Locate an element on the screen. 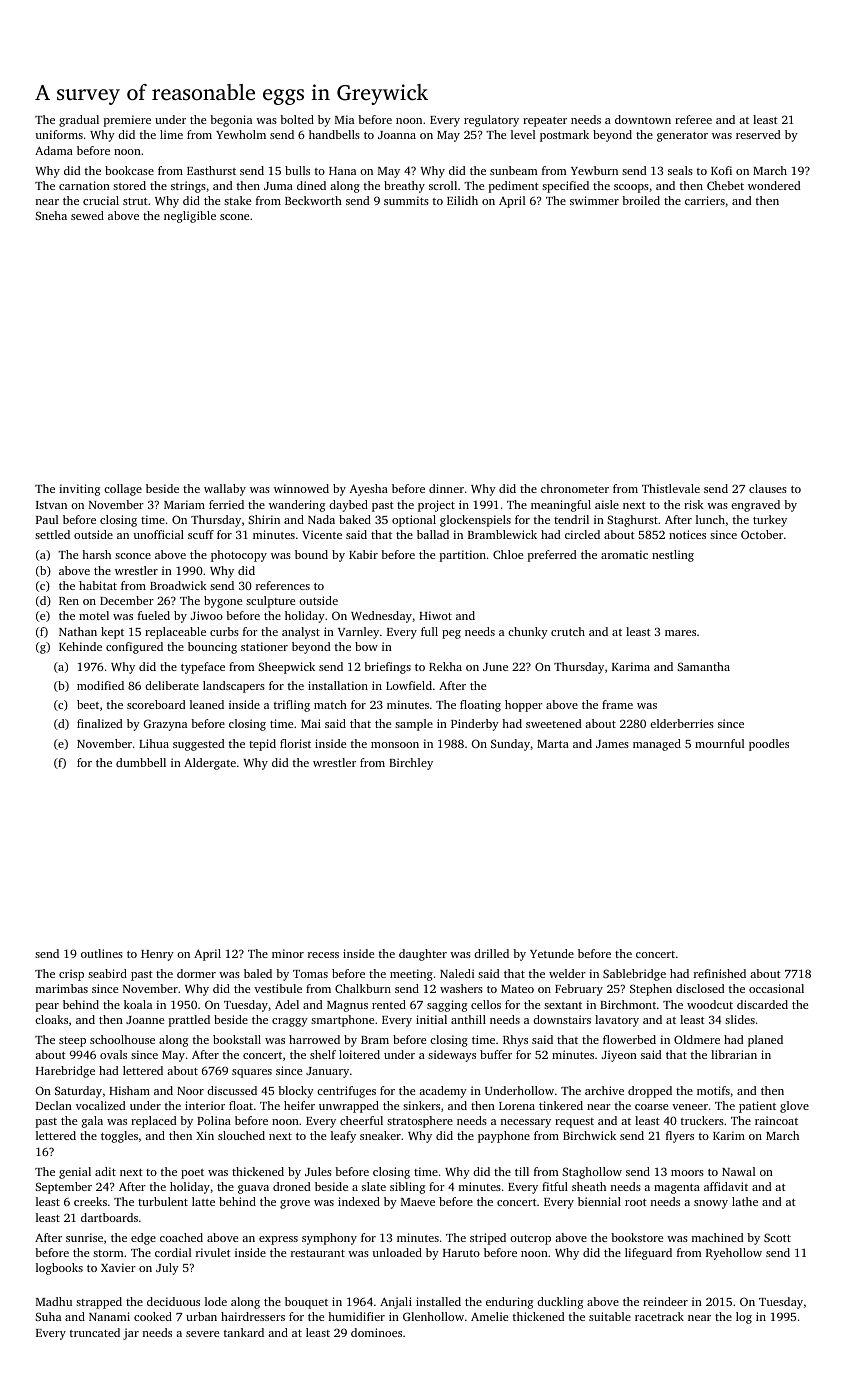 This screenshot has width=849, height=1400. preferred is located at coordinates (552, 556).
